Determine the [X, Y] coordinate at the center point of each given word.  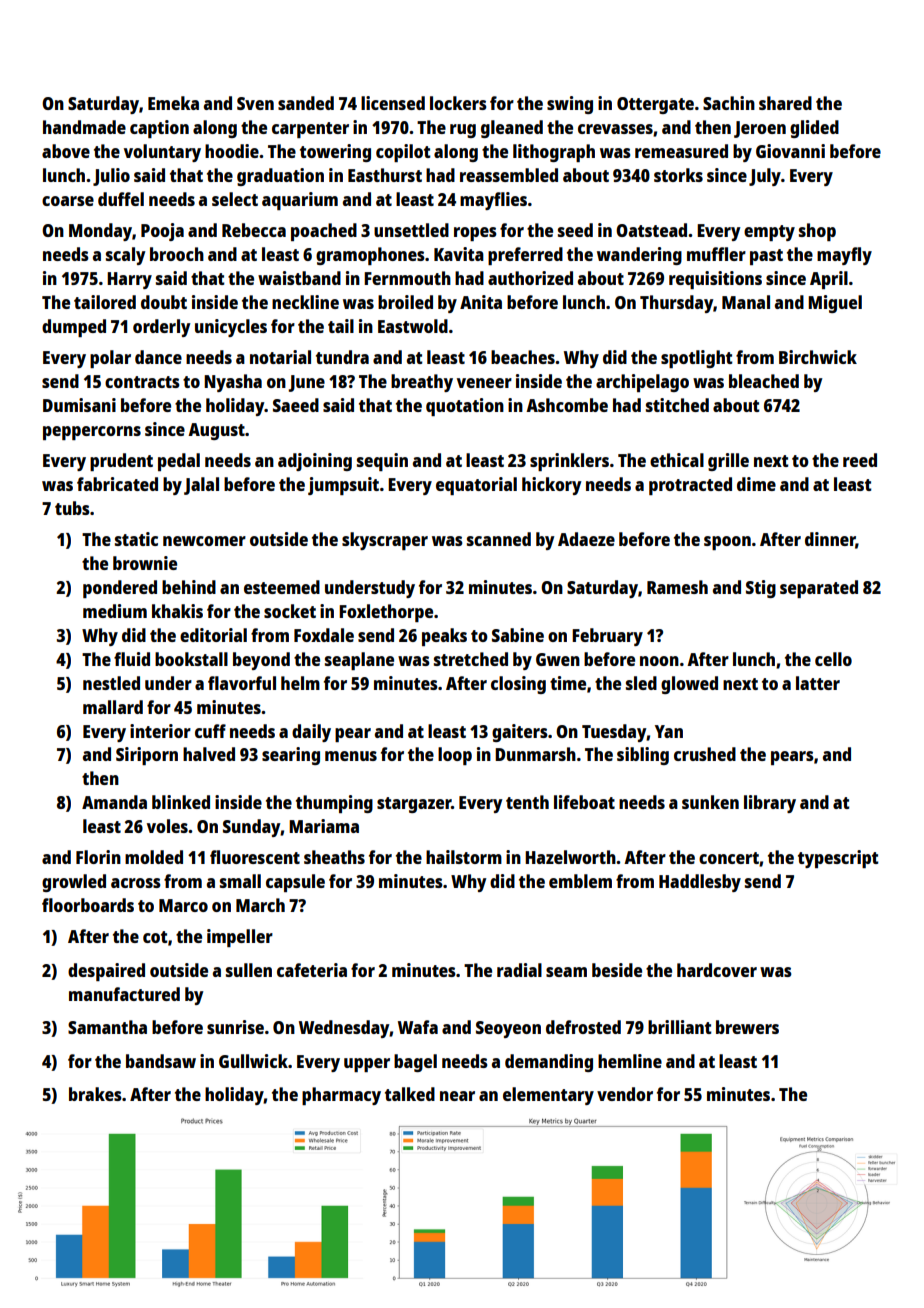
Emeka [173, 103]
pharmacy [341, 1096]
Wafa [418, 1027]
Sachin [729, 103]
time [568, 683]
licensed [393, 103]
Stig [761, 589]
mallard [113, 707]
